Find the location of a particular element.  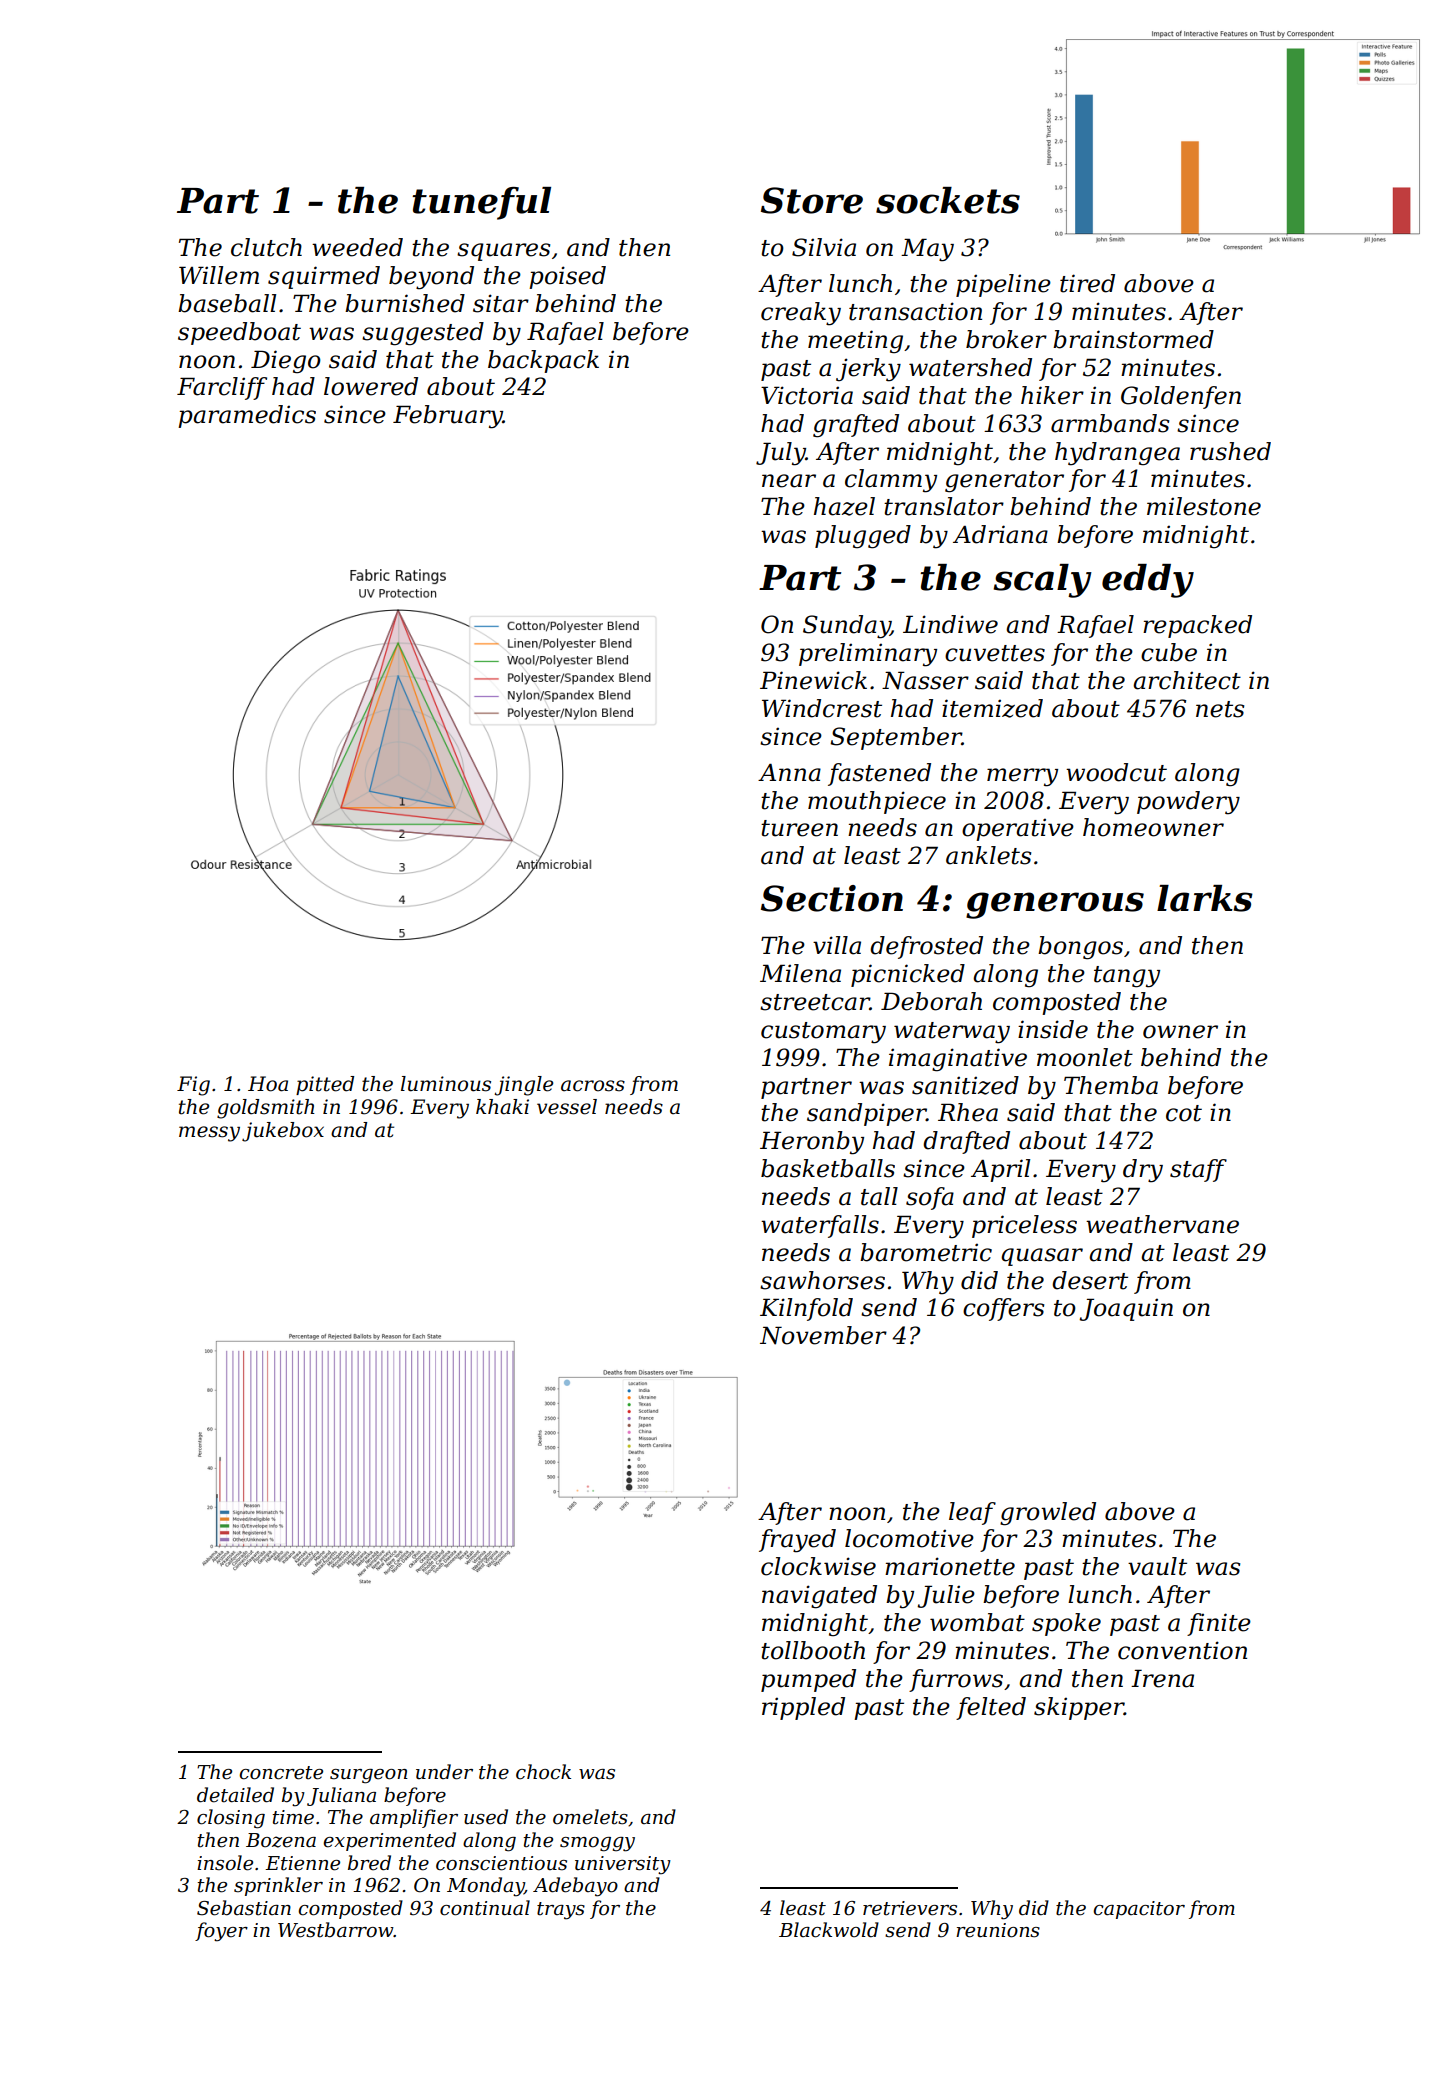

rushed is located at coordinates (1230, 451).
